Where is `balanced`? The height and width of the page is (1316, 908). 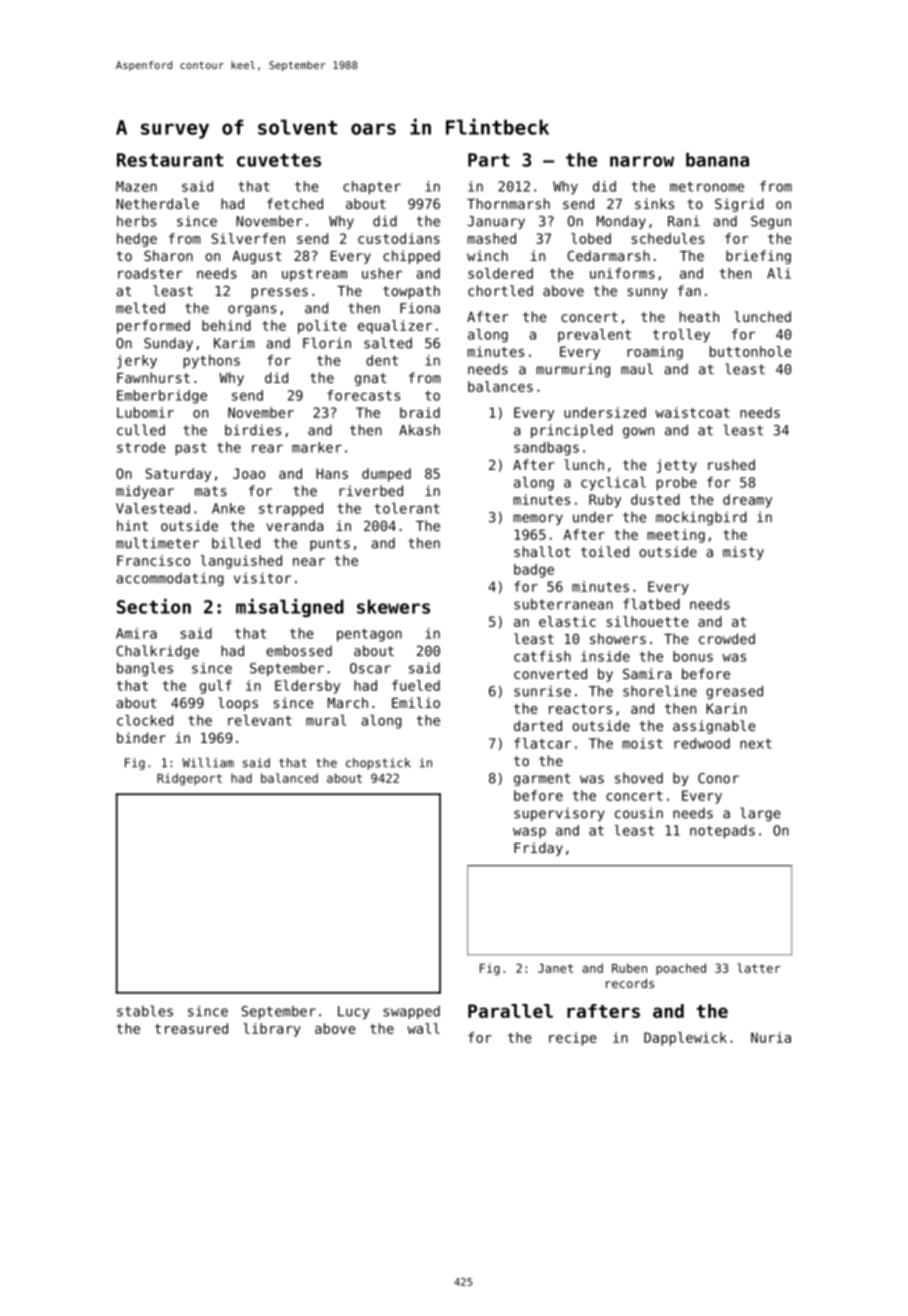
balanced is located at coordinates (289, 778).
